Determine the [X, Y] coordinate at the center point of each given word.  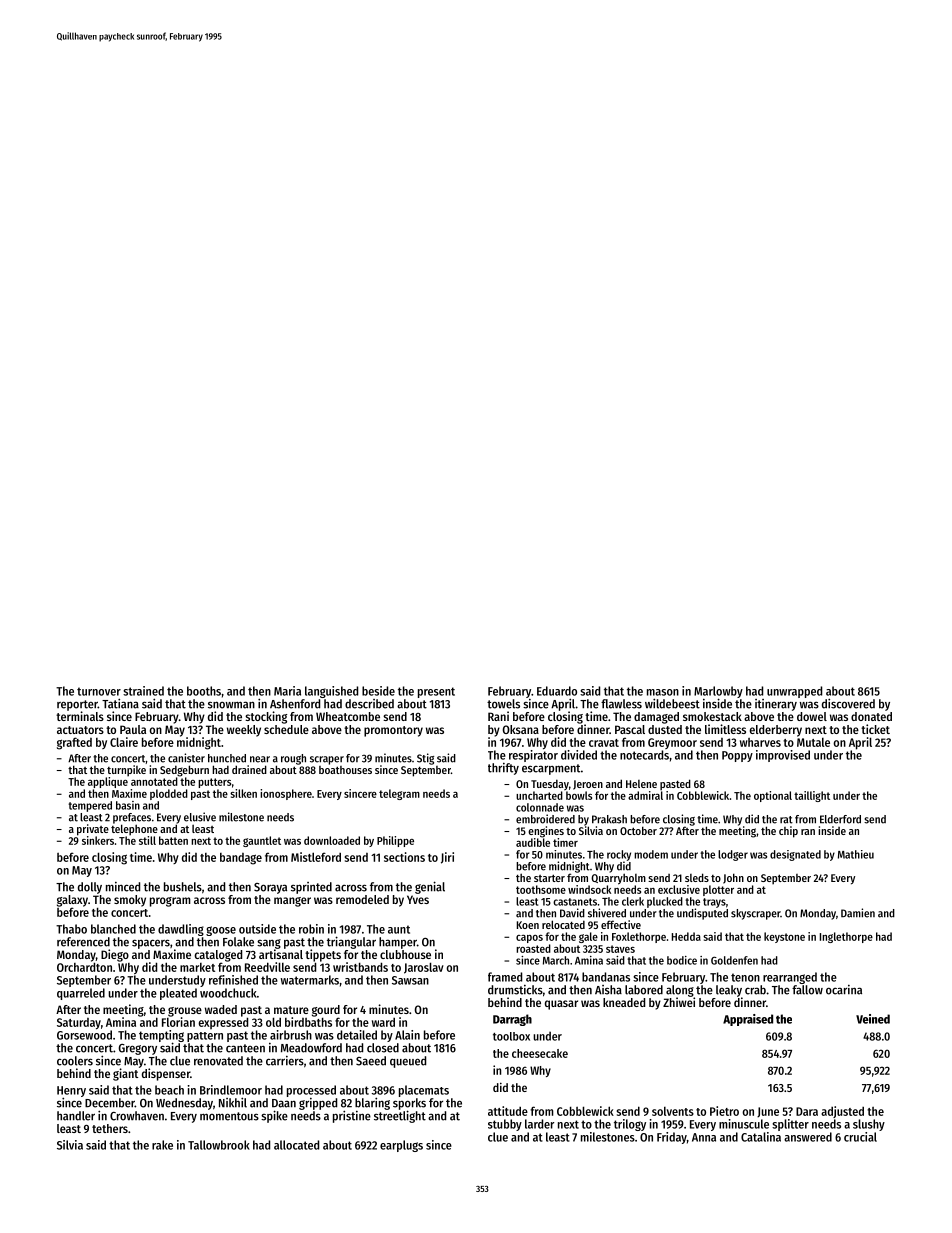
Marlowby [718, 692]
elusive [200, 817]
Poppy [737, 756]
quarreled [81, 994]
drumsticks [515, 990]
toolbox [511, 1036]
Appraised [748, 1020]
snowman [231, 705]
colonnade [540, 807]
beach [169, 1090]
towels [503, 704]
